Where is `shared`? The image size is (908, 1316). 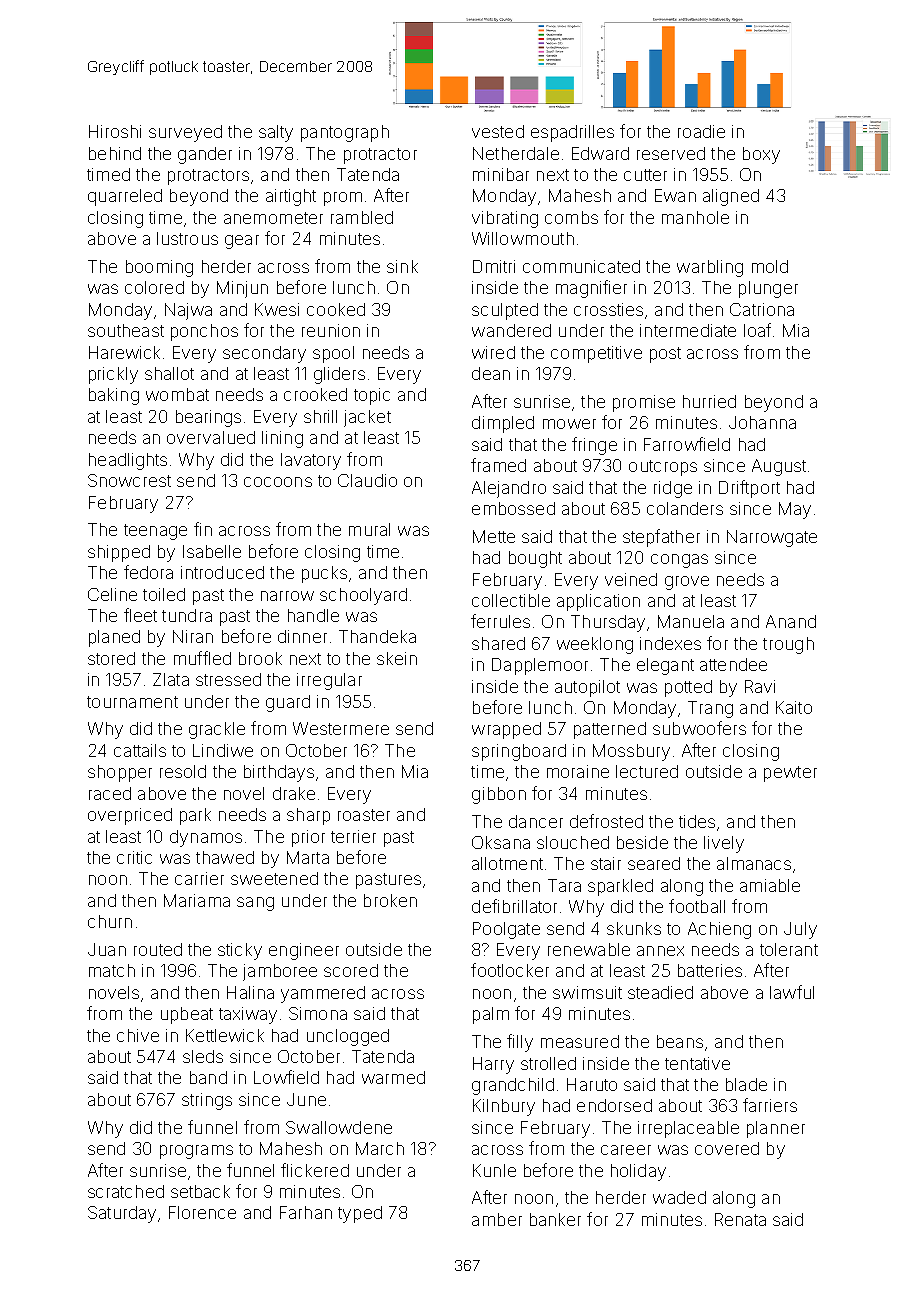 shared is located at coordinates (498, 643).
